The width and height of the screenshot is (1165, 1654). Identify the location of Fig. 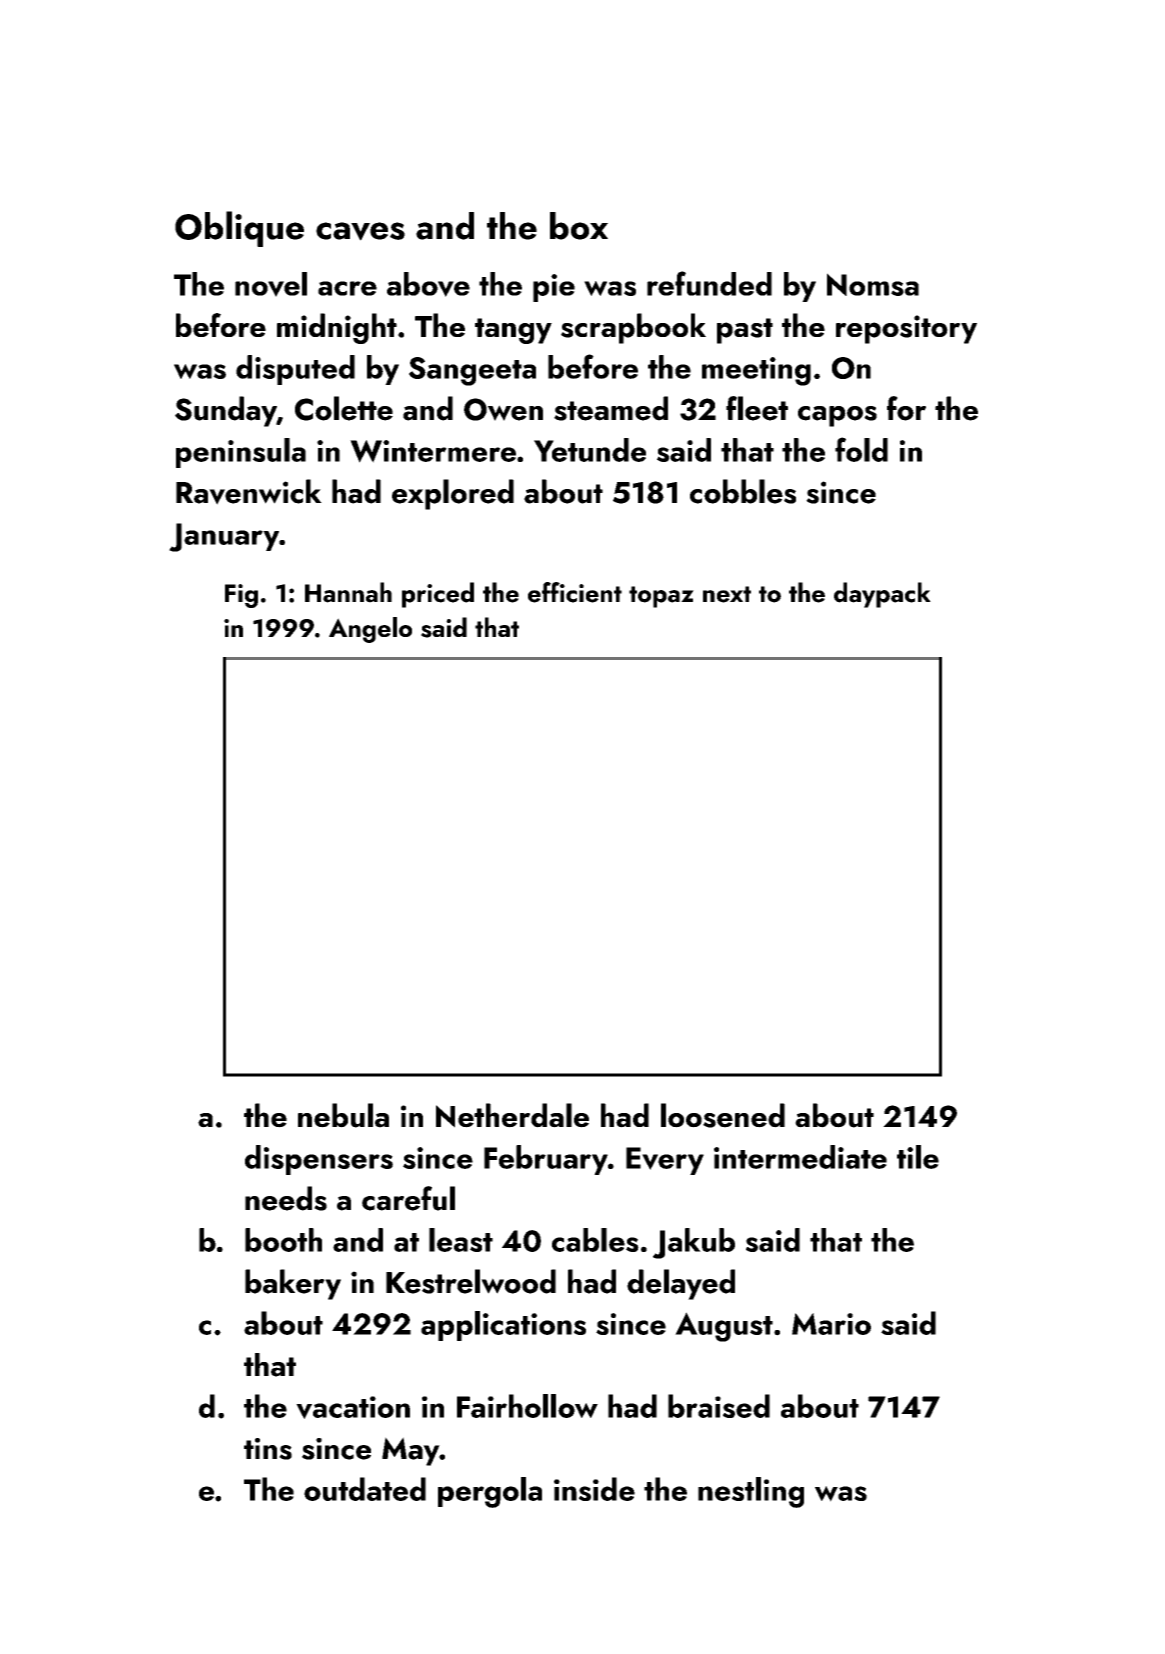
(241, 596).
